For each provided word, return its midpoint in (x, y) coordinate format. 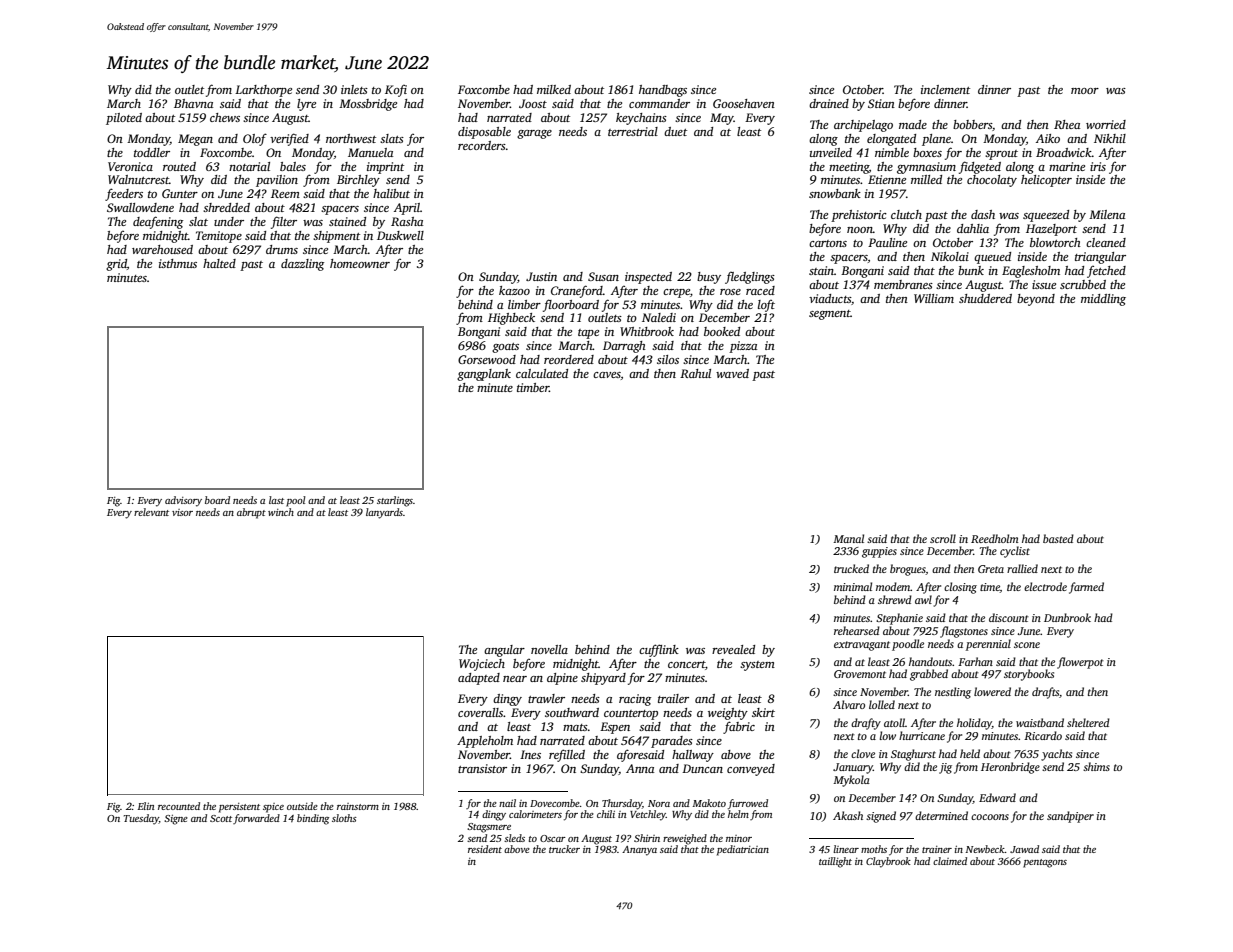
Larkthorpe (263, 91)
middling (1103, 300)
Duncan (702, 768)
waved (732, 373)
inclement (945, 89)
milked (554, 89)
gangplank (484, 375)
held (970, 753)
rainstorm (358, 806)
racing (635, 700)
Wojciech (482, 665)
